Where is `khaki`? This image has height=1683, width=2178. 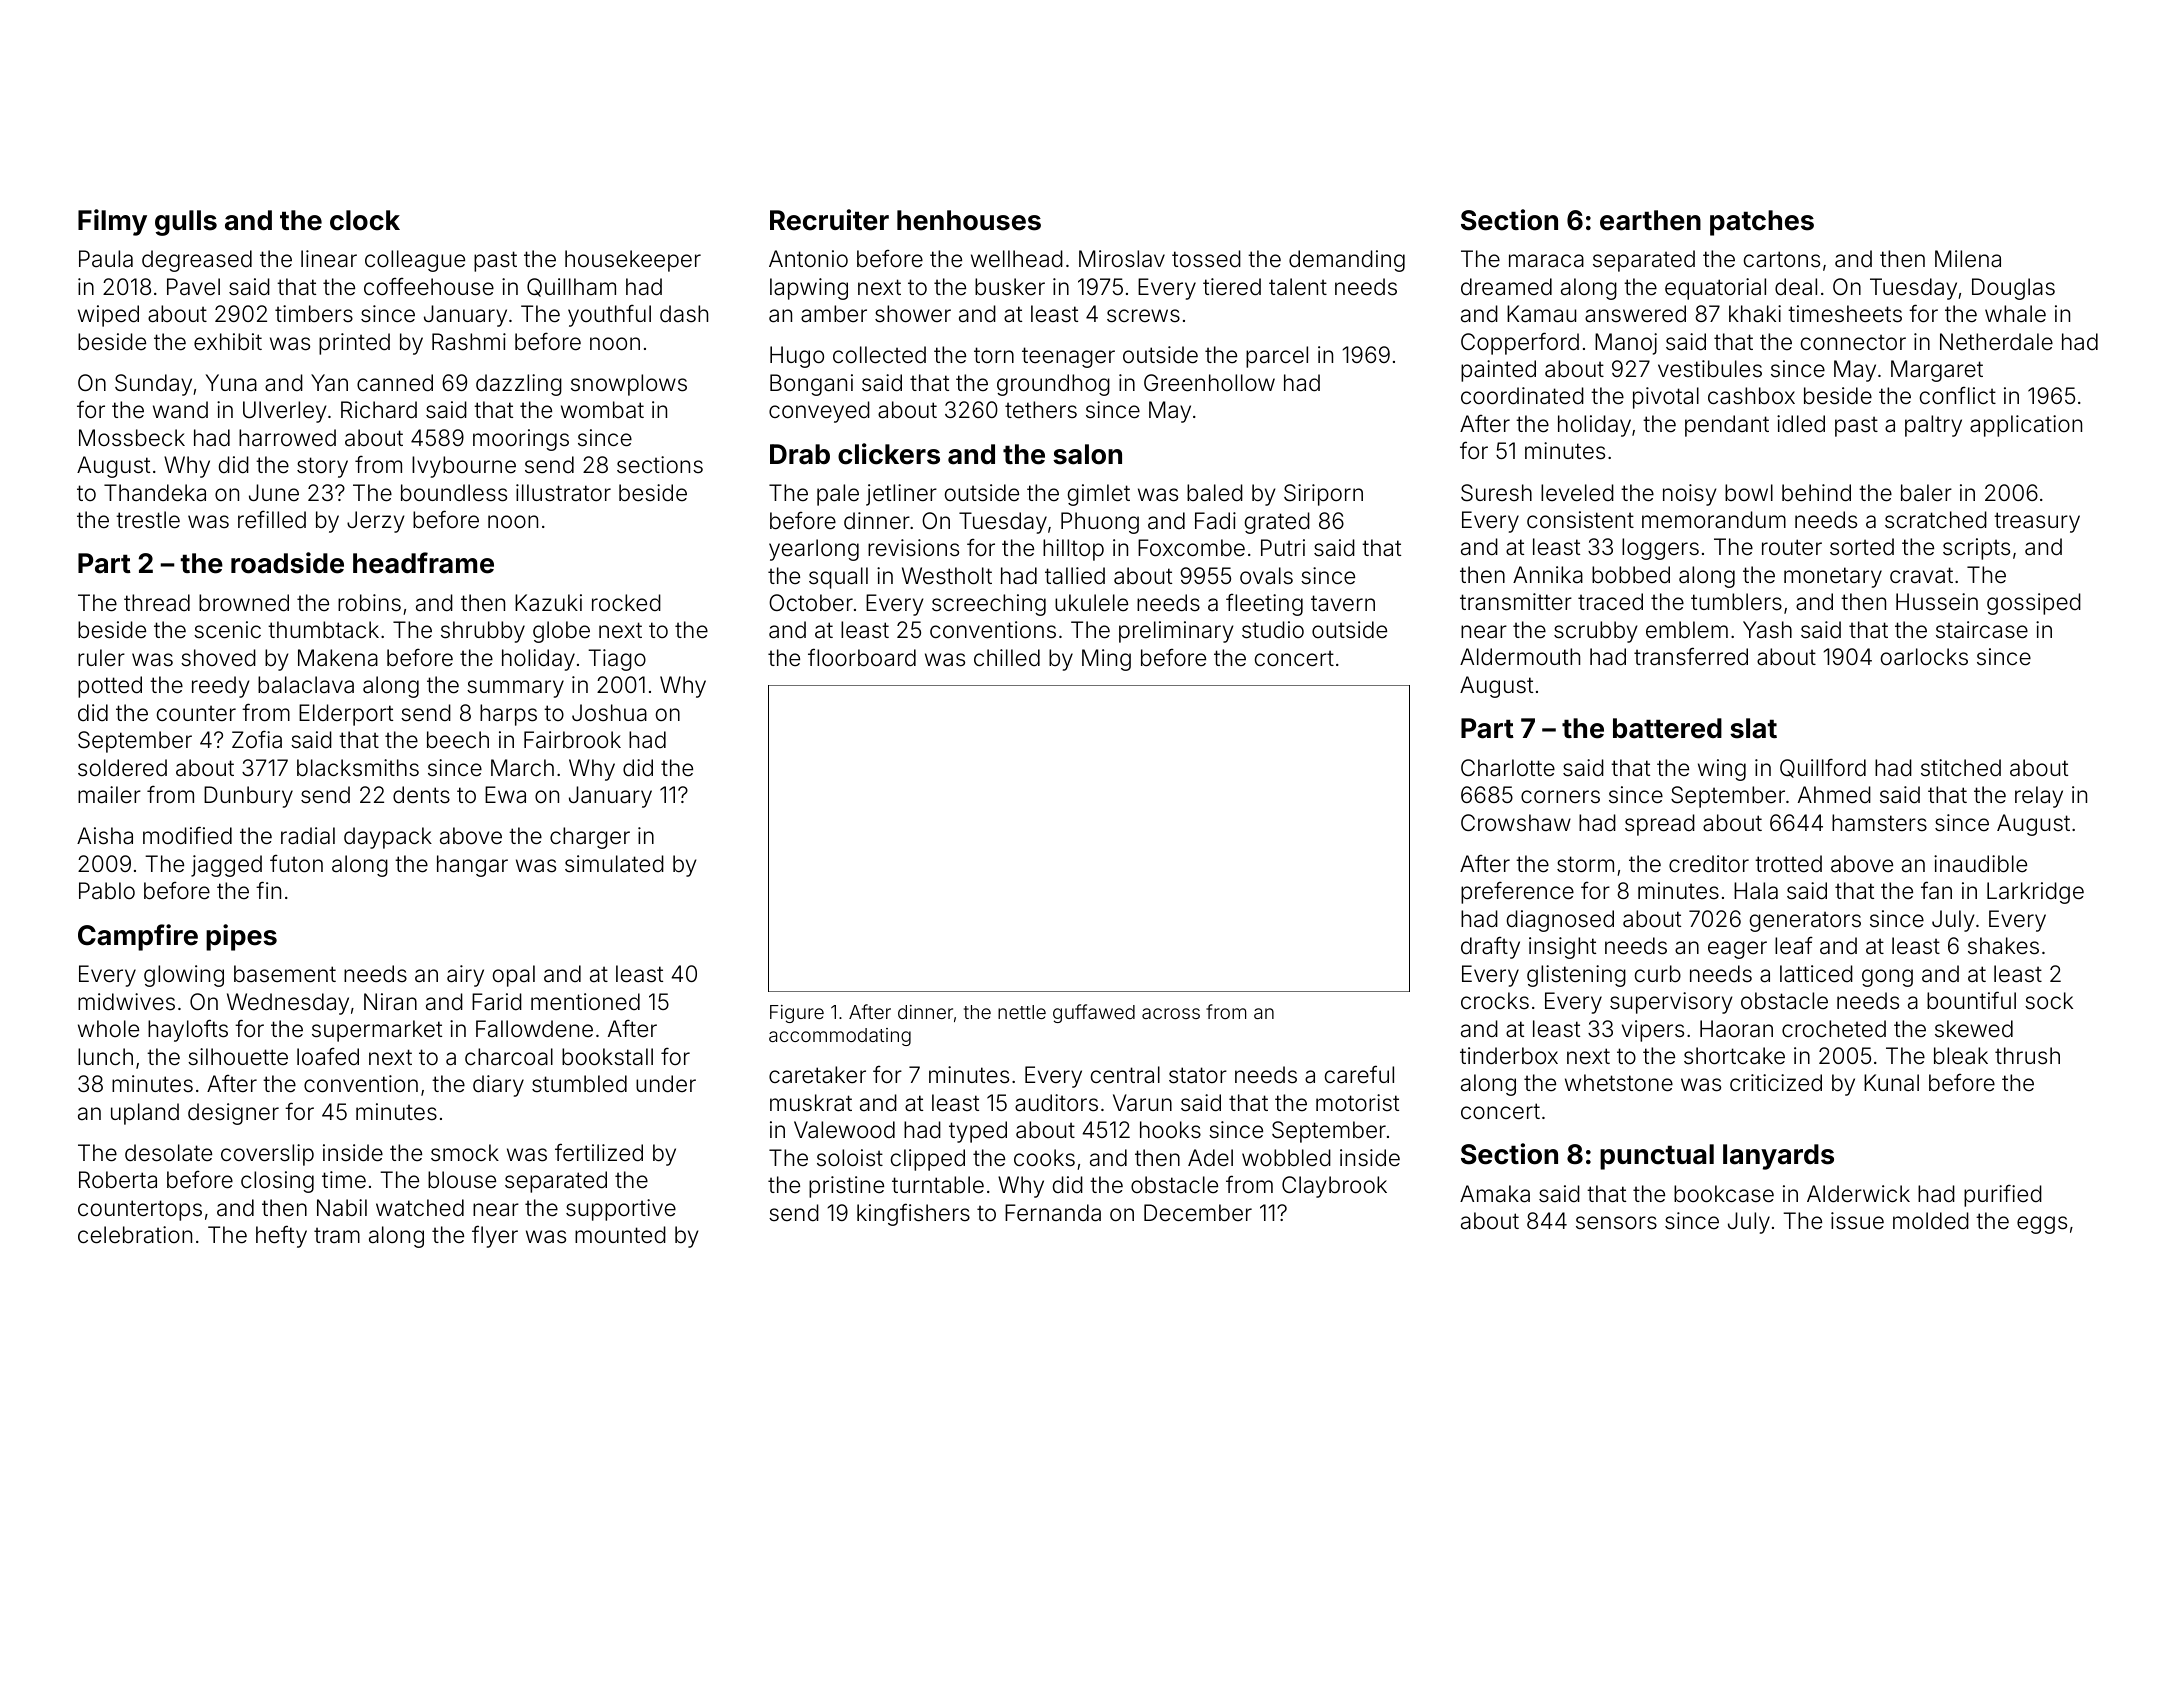
khaki is located at coordinates (1755, 314).
